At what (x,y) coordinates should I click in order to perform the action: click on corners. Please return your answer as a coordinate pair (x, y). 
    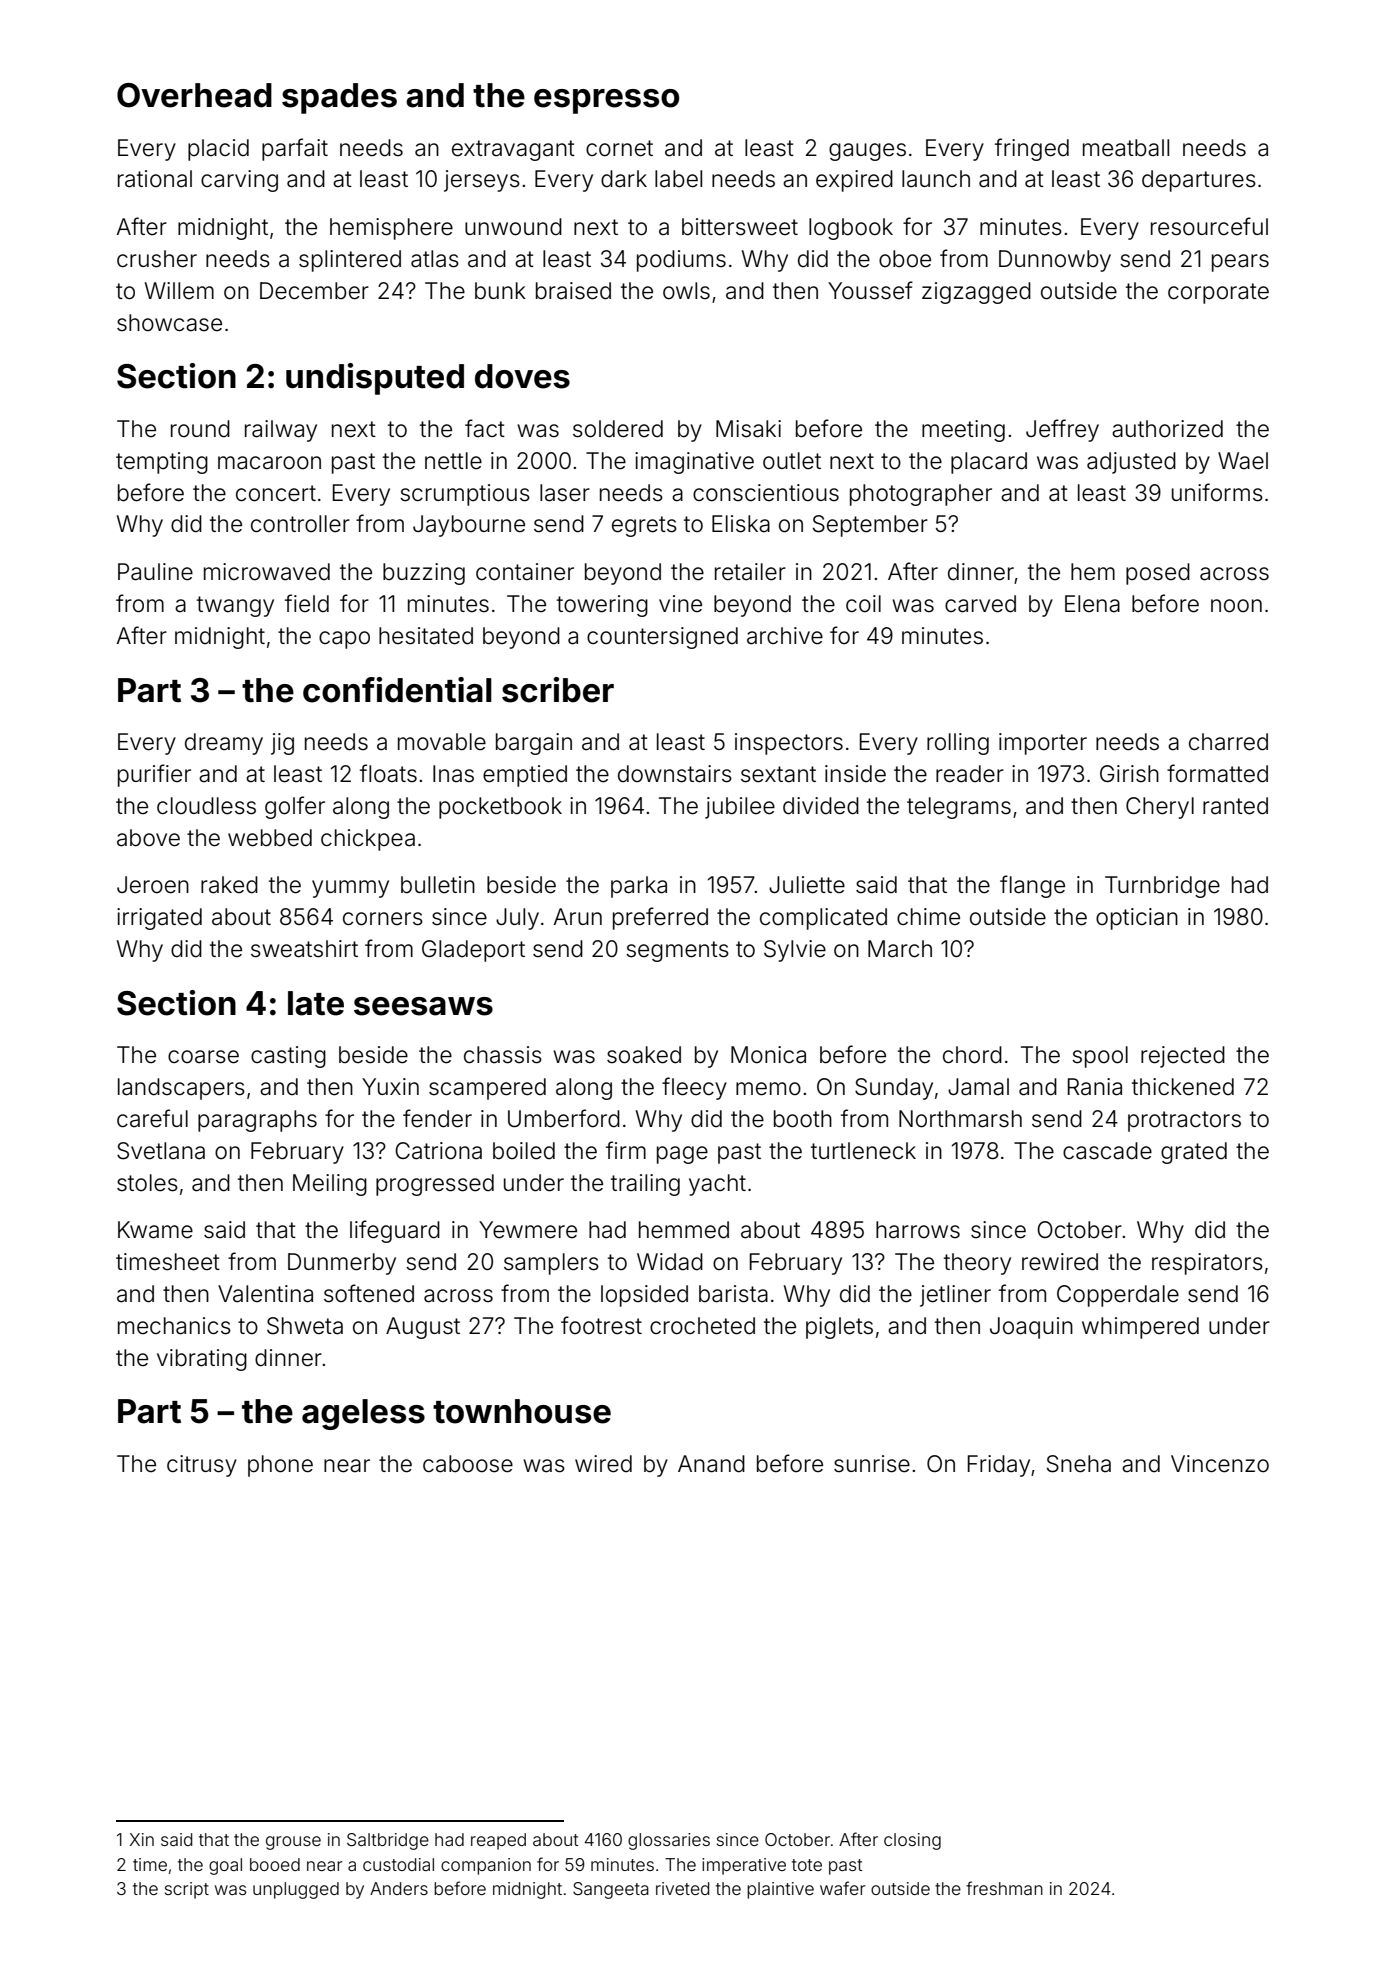
    Looking at the image, I should click on (383, 919).
